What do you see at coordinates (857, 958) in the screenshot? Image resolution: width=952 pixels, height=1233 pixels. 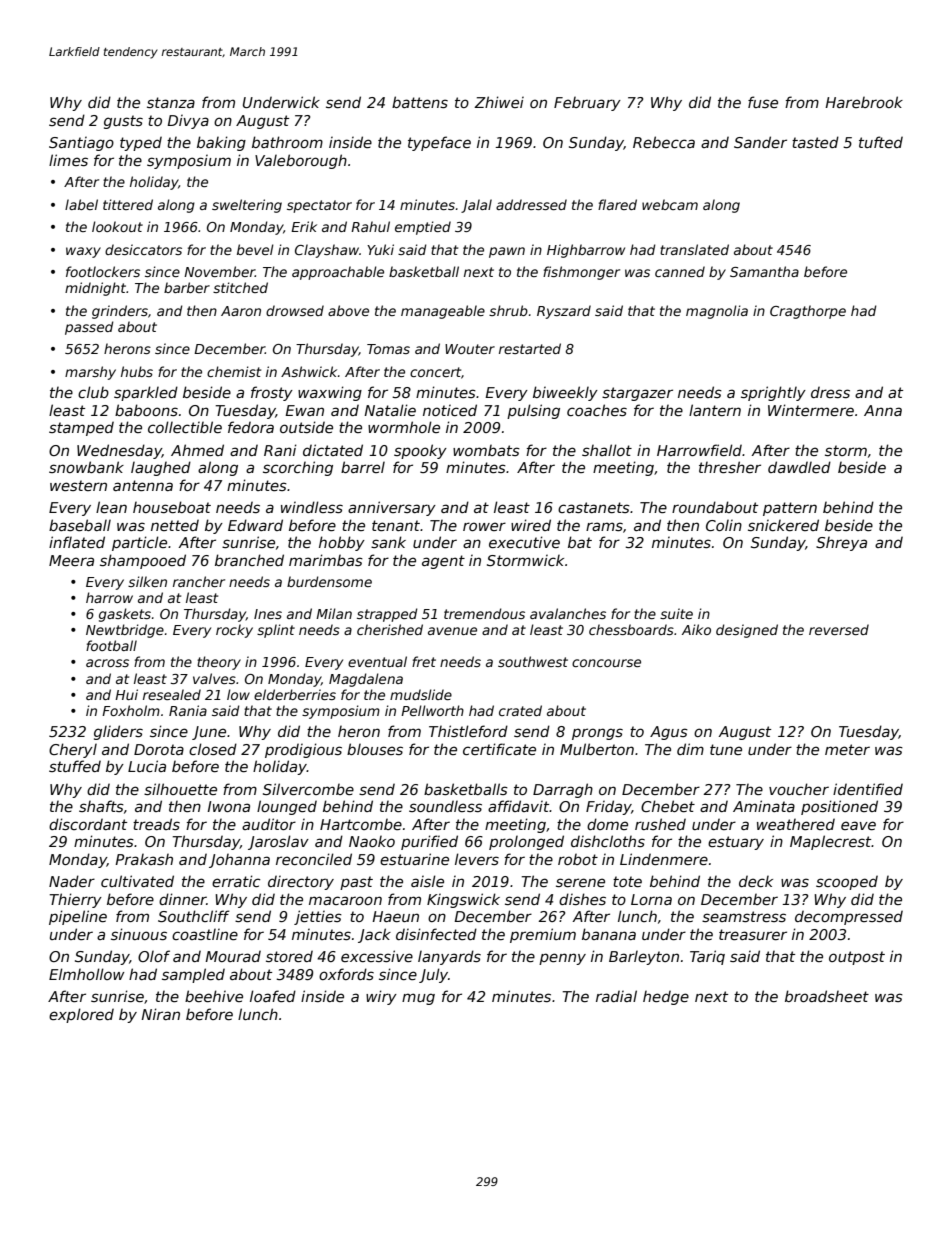 I see `outpost` at bounding box center [857, 958].
